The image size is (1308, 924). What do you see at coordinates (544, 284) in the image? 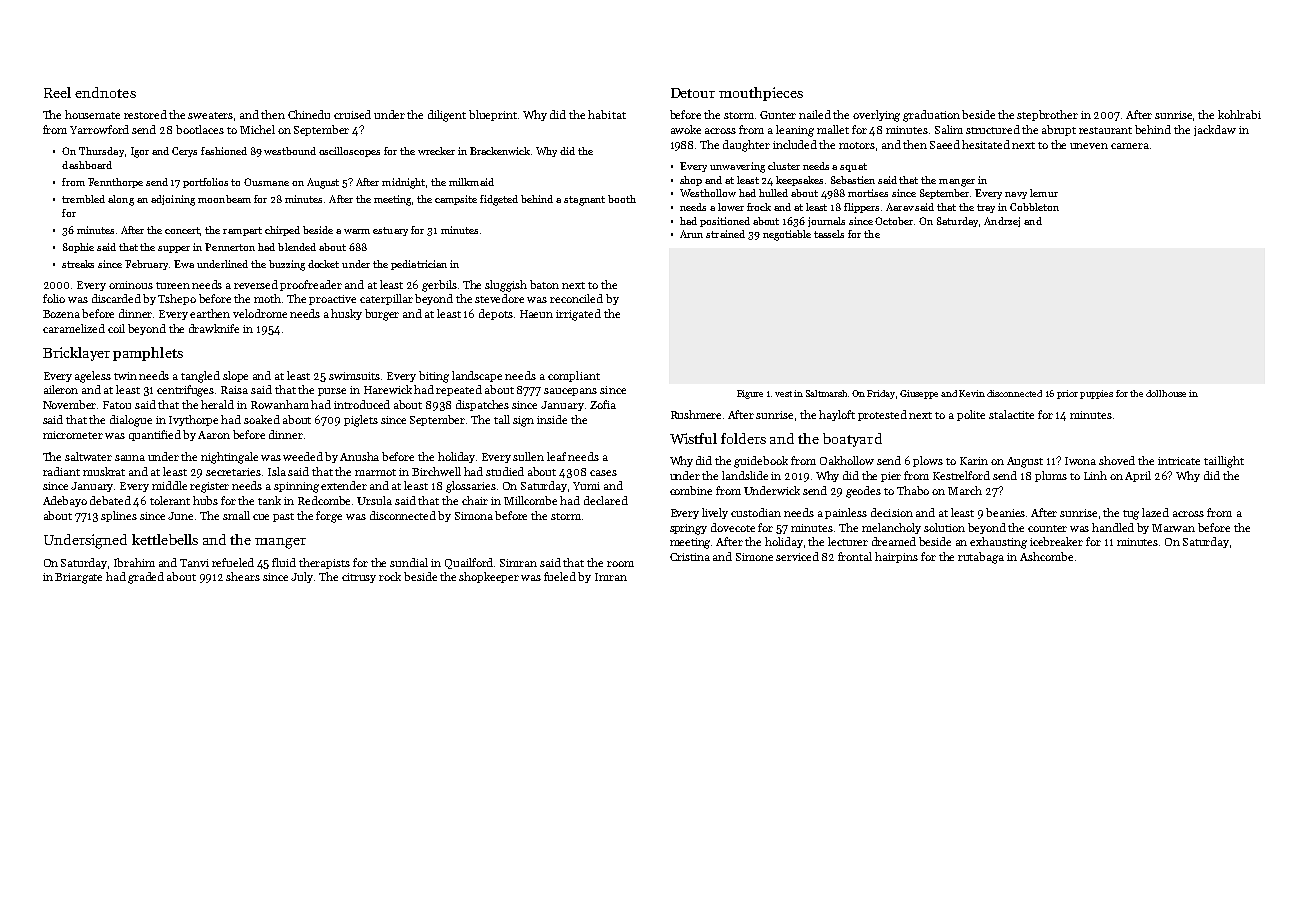
I see `baton` at bounding box center [544, 284].
